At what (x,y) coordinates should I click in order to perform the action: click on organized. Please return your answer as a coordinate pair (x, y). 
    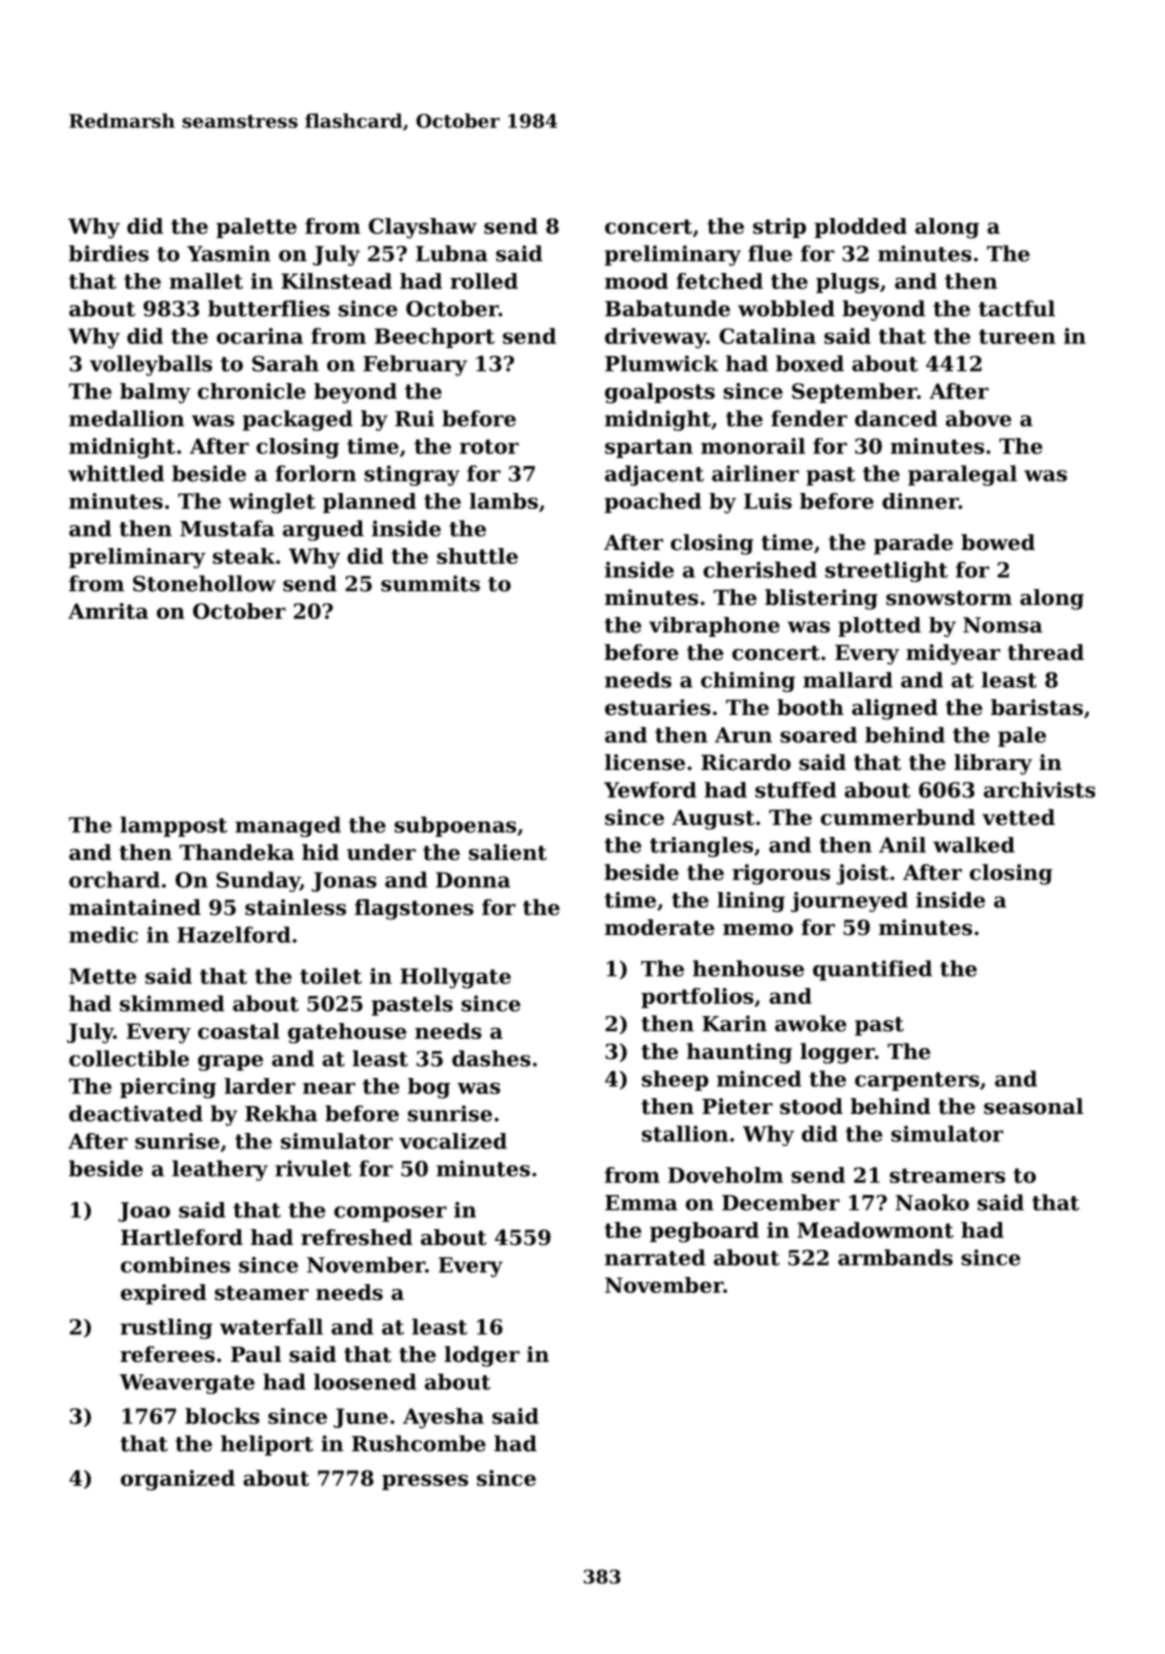
    Looking at the image, I should click on (178, 1480).
